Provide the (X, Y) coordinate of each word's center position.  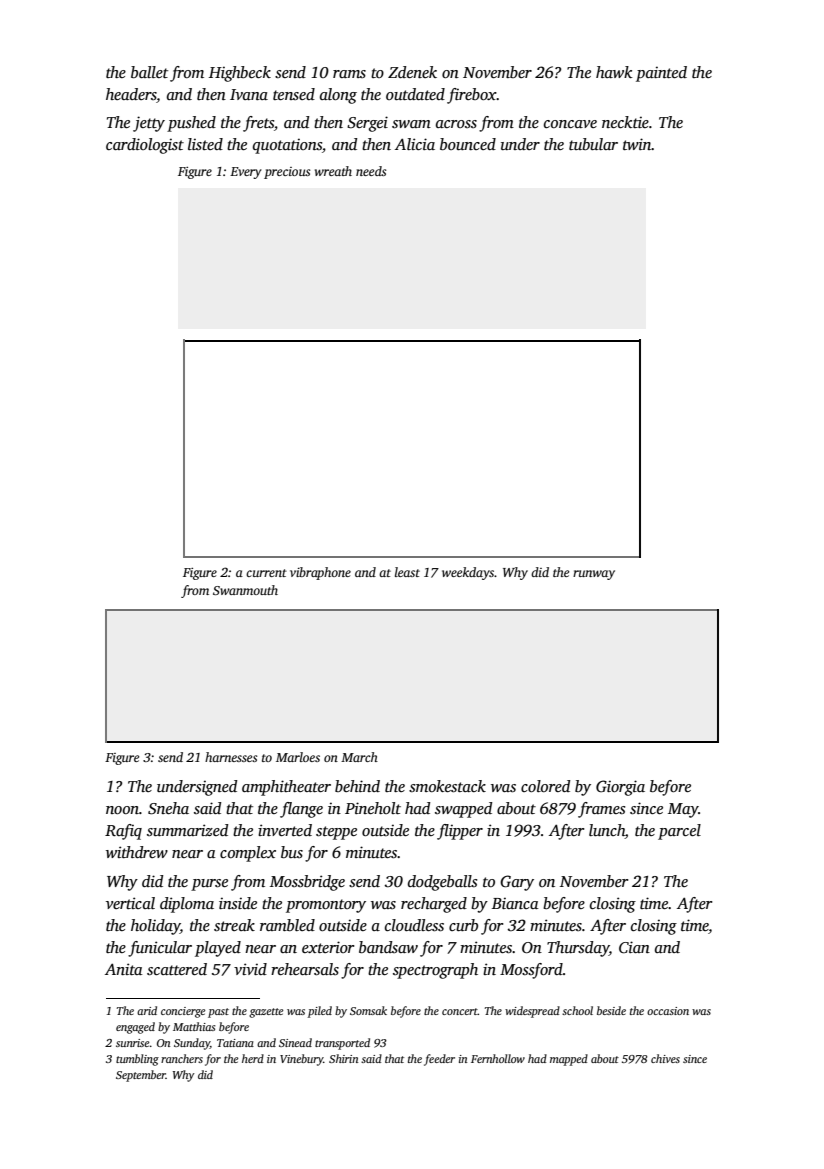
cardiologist (145, 146)
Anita (124, 969)
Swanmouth (245, 590)
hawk (614, 72)
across (456, 124)
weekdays (468, 573)
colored (545, 786)
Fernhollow (498, 1058)
